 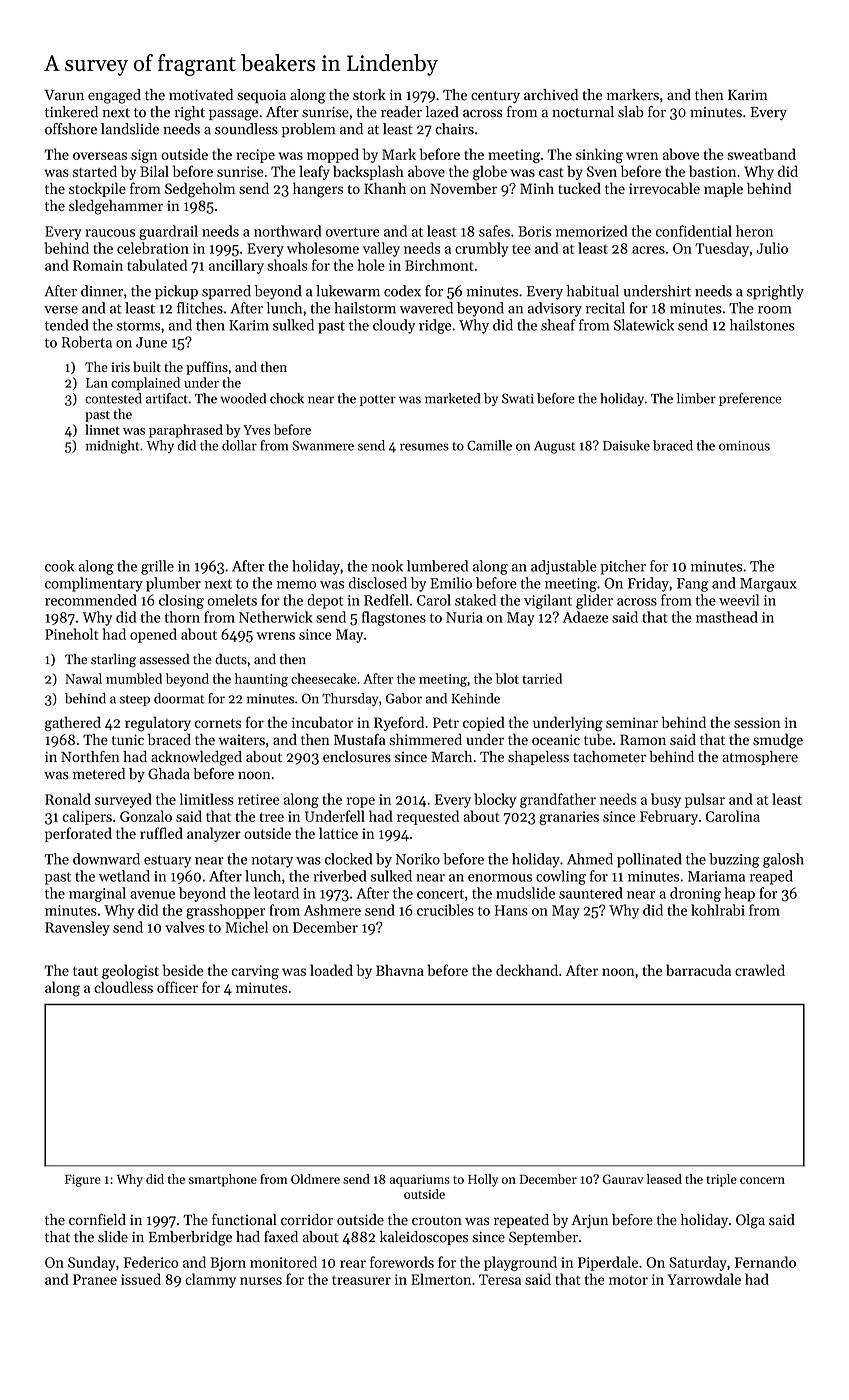 What do you see at coordinates (95, 1279) in the page?
I see `Pranee` at bounding box center [95, 1279].
